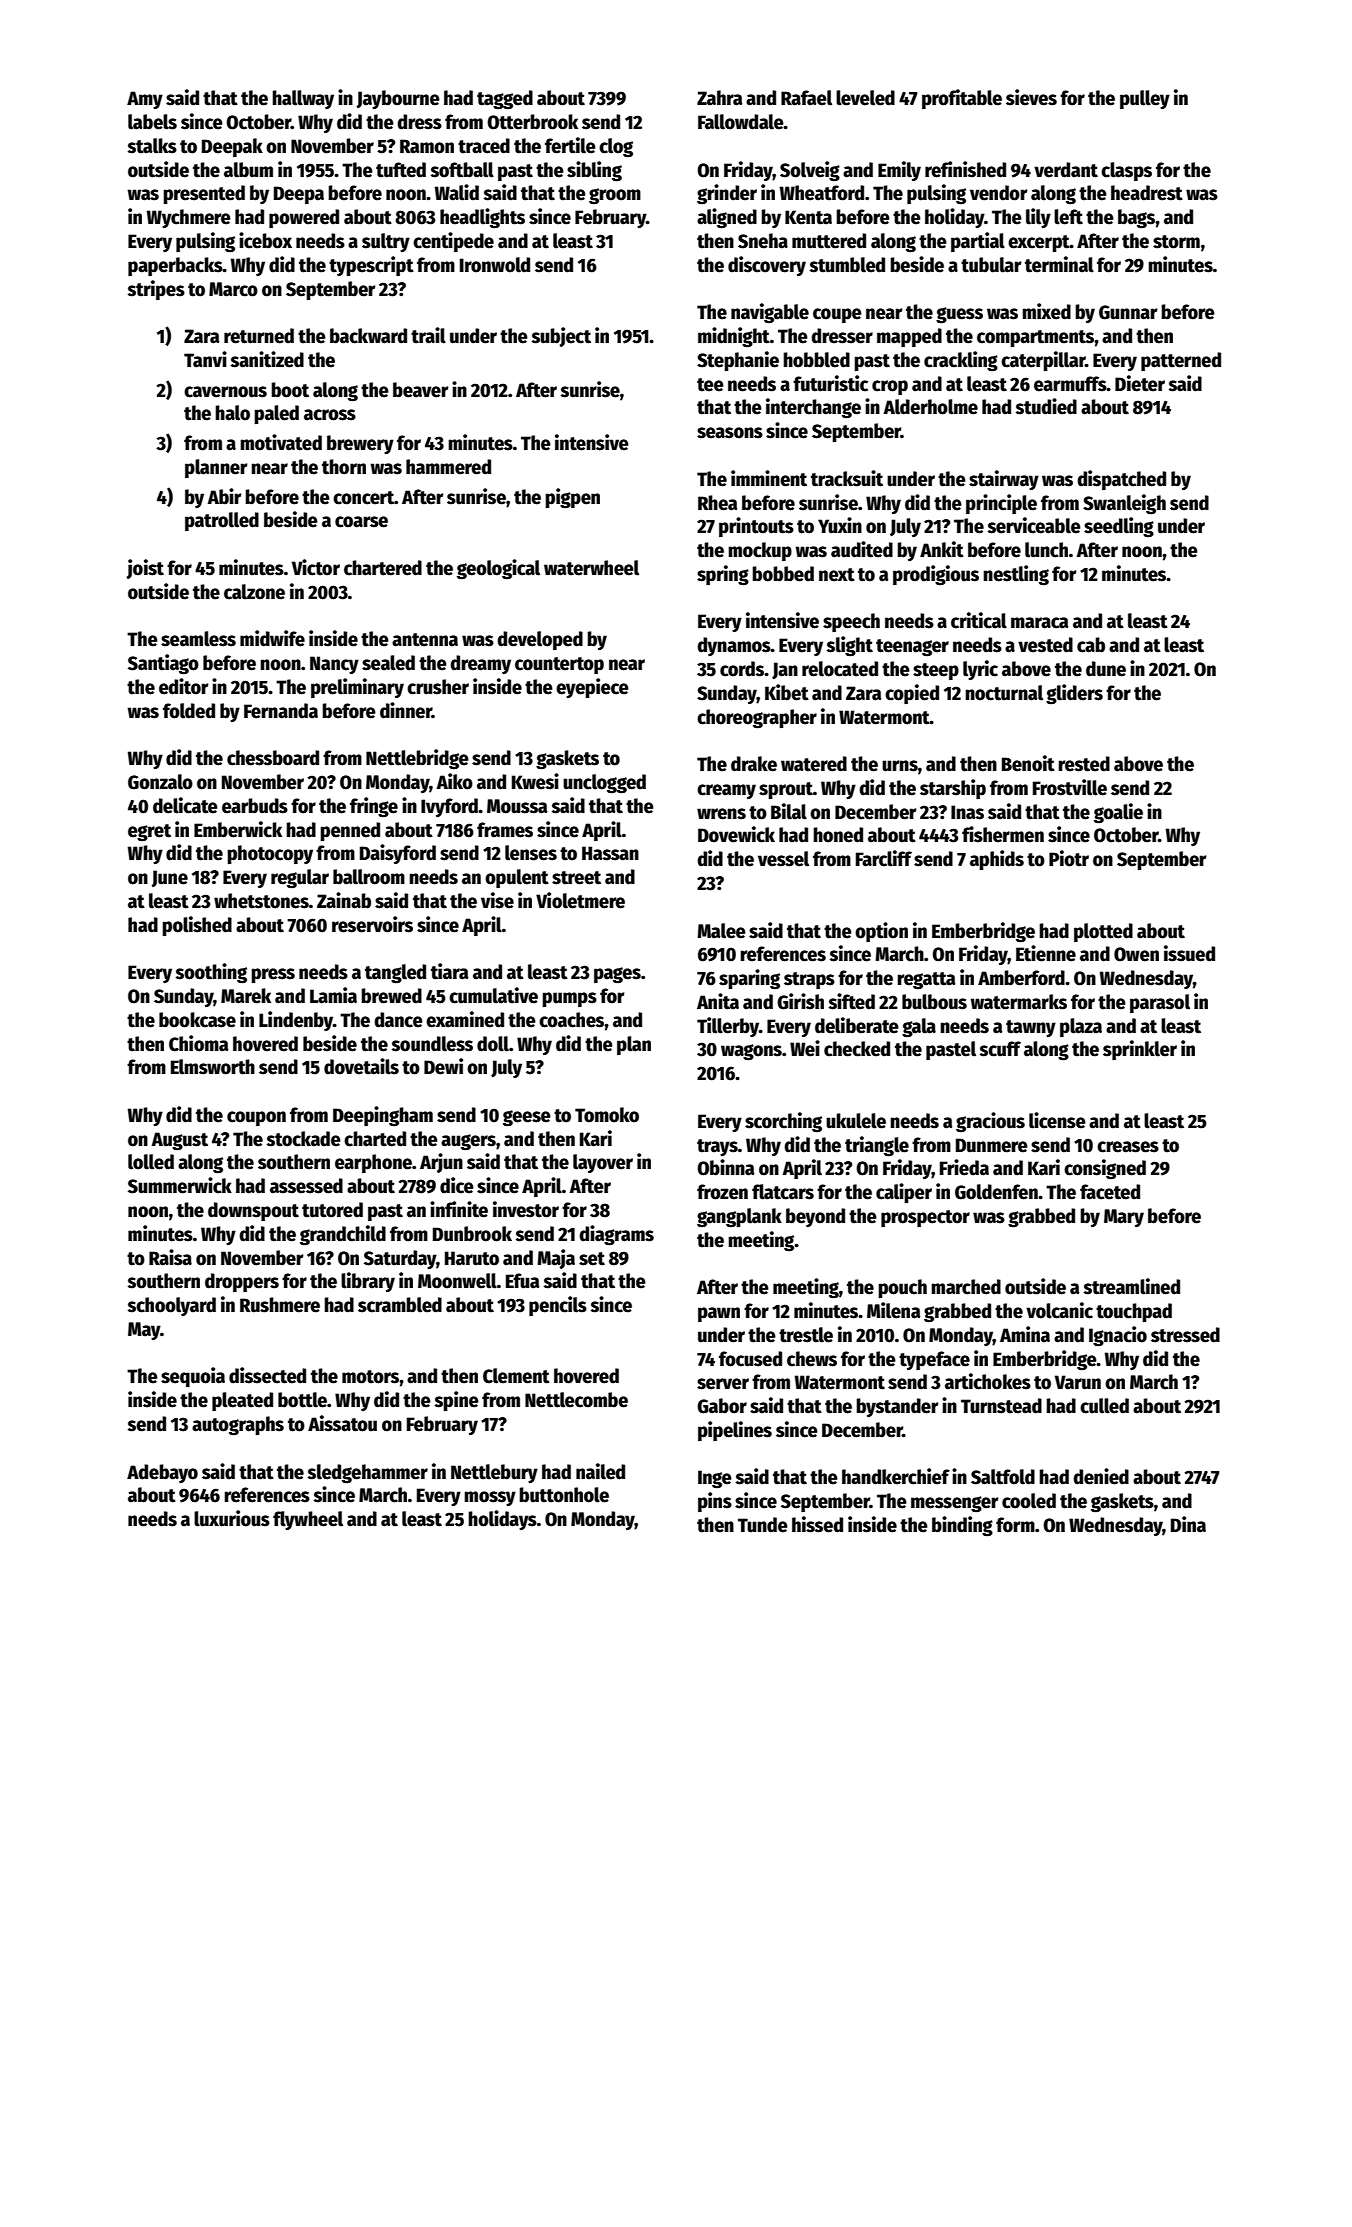 The image size is (1352, 2227). What do you see at coordinates (357, 688) in the screenshot?
I see `preliminary` at bounding box center [357, 688].
